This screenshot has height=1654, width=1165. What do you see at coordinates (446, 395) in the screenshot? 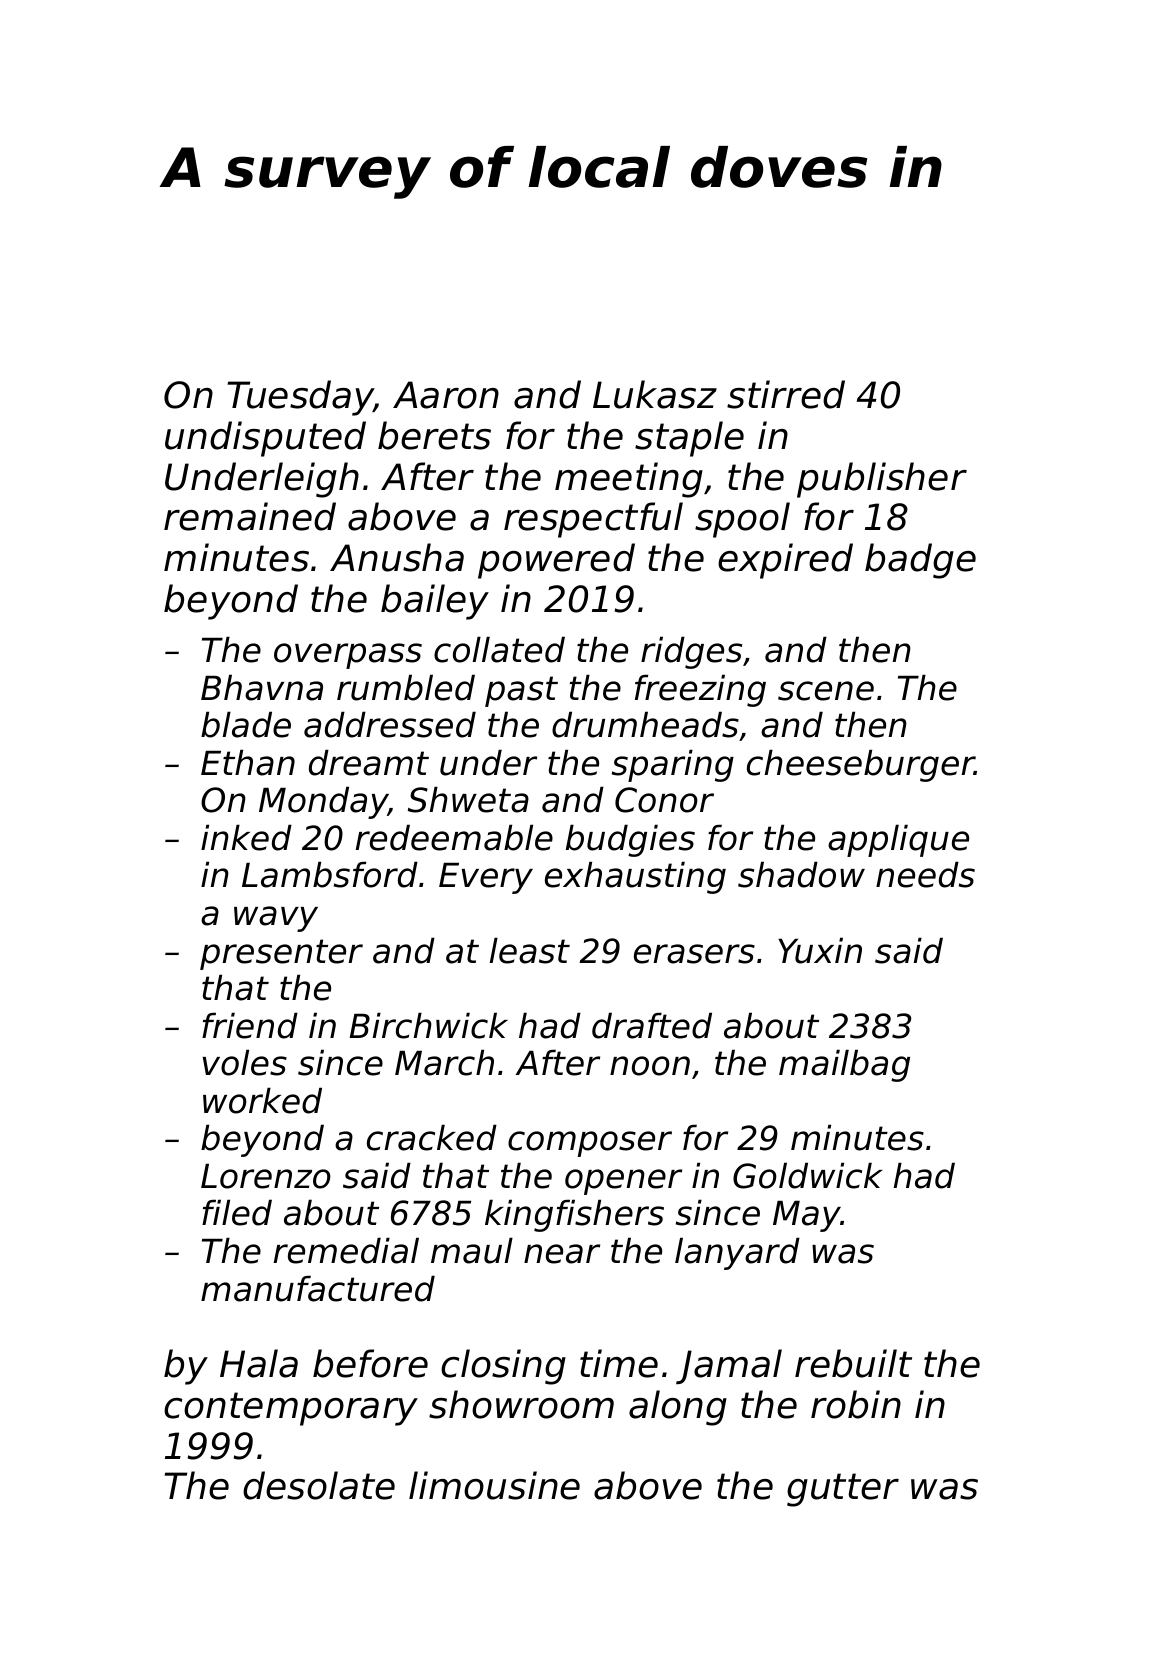
I see `Aaron` at bounding box center [446, 395].
